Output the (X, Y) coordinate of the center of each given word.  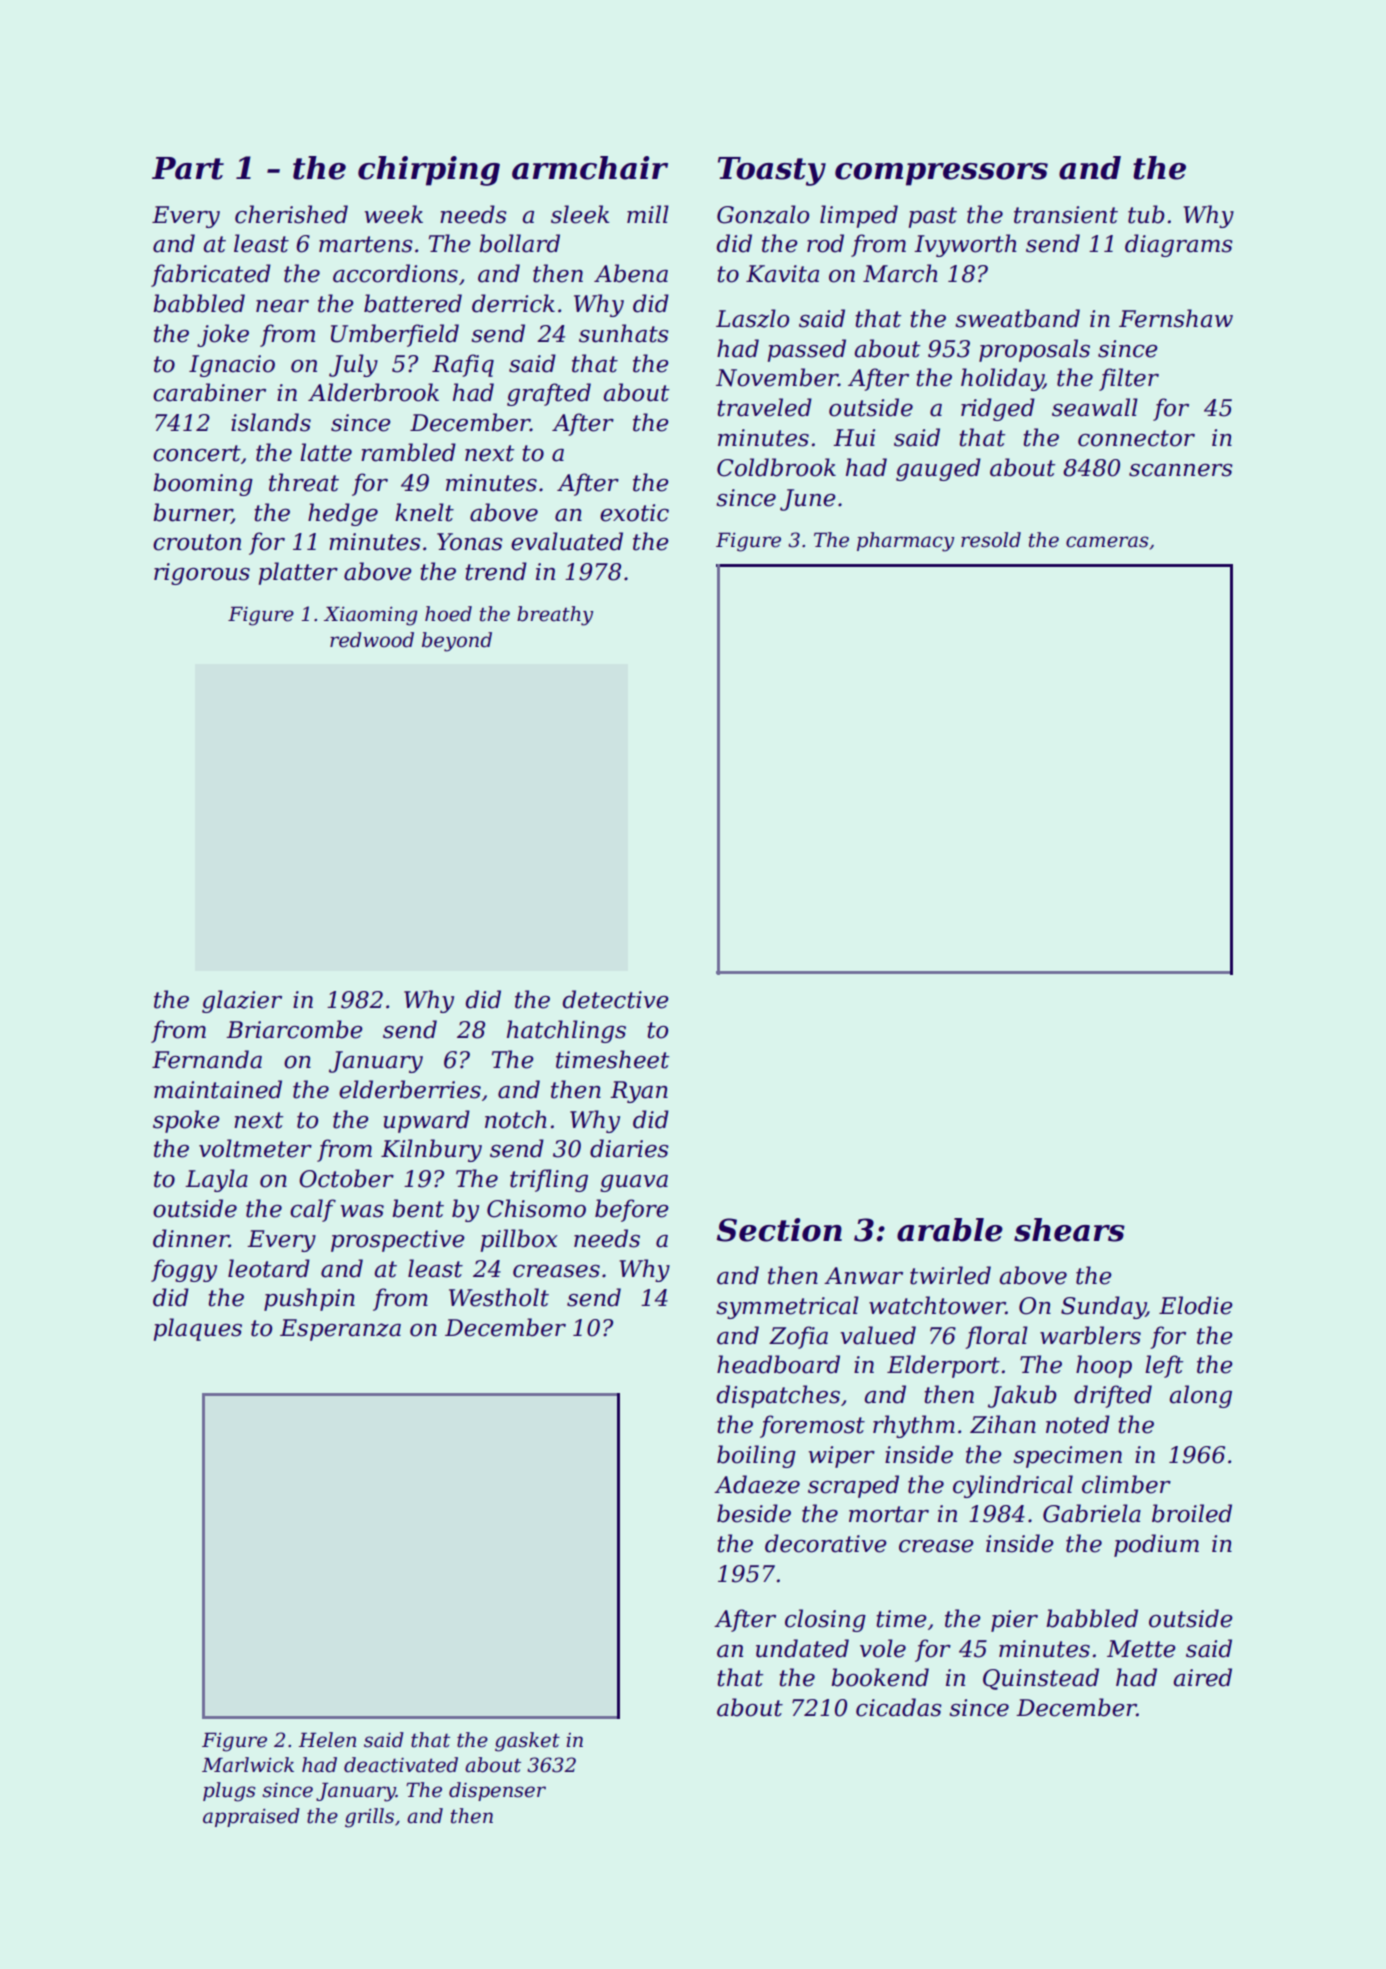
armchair (590, 168)
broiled (1192, 1513)
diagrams (1179, 245)
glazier (242, 1001)
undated (802, 1648)
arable (950, 1230)
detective (616, 999)
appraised (251, 1817)
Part (188, 168)
